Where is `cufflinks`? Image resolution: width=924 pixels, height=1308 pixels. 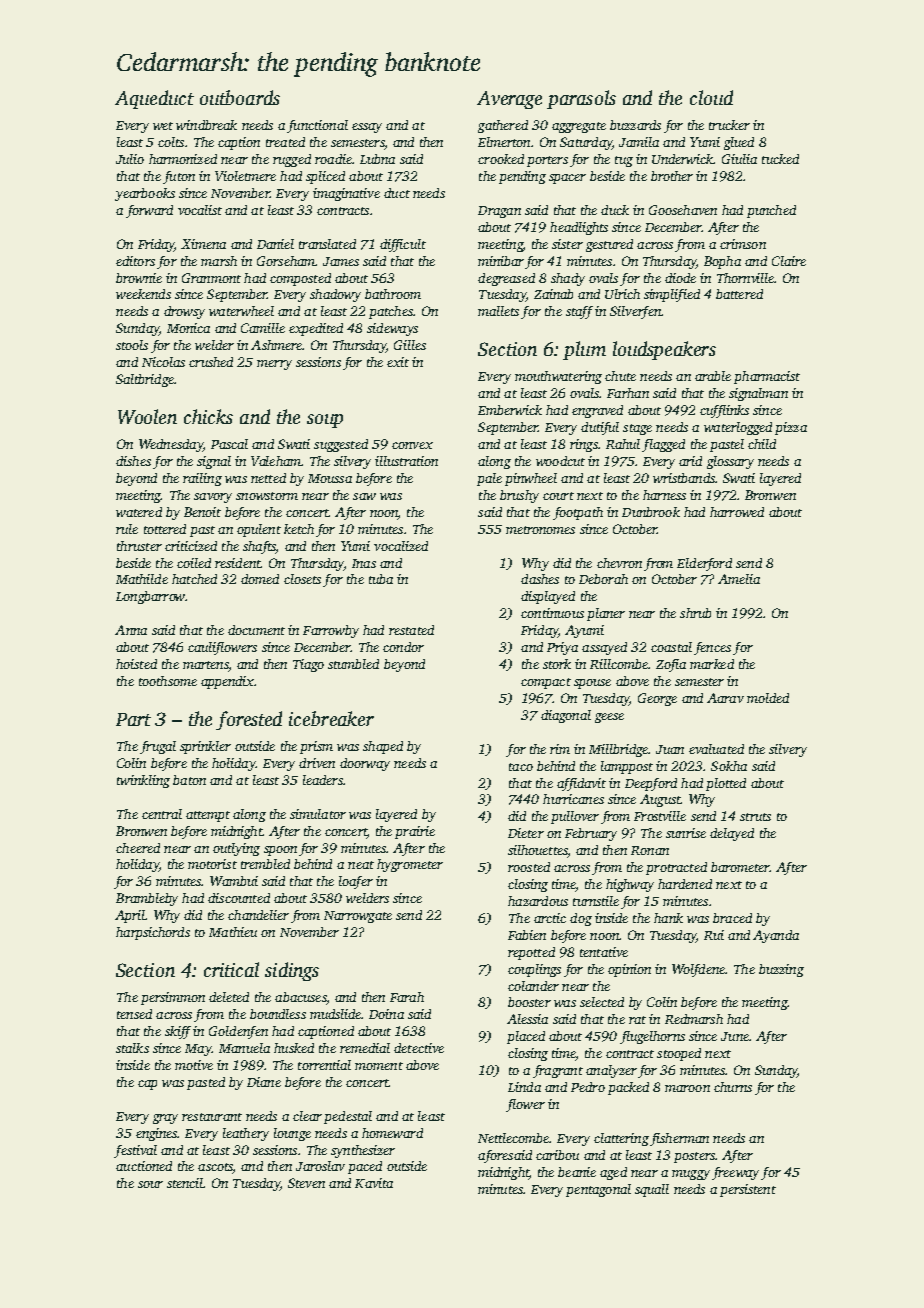 cufflinks is located at coordinates (724, 411).
